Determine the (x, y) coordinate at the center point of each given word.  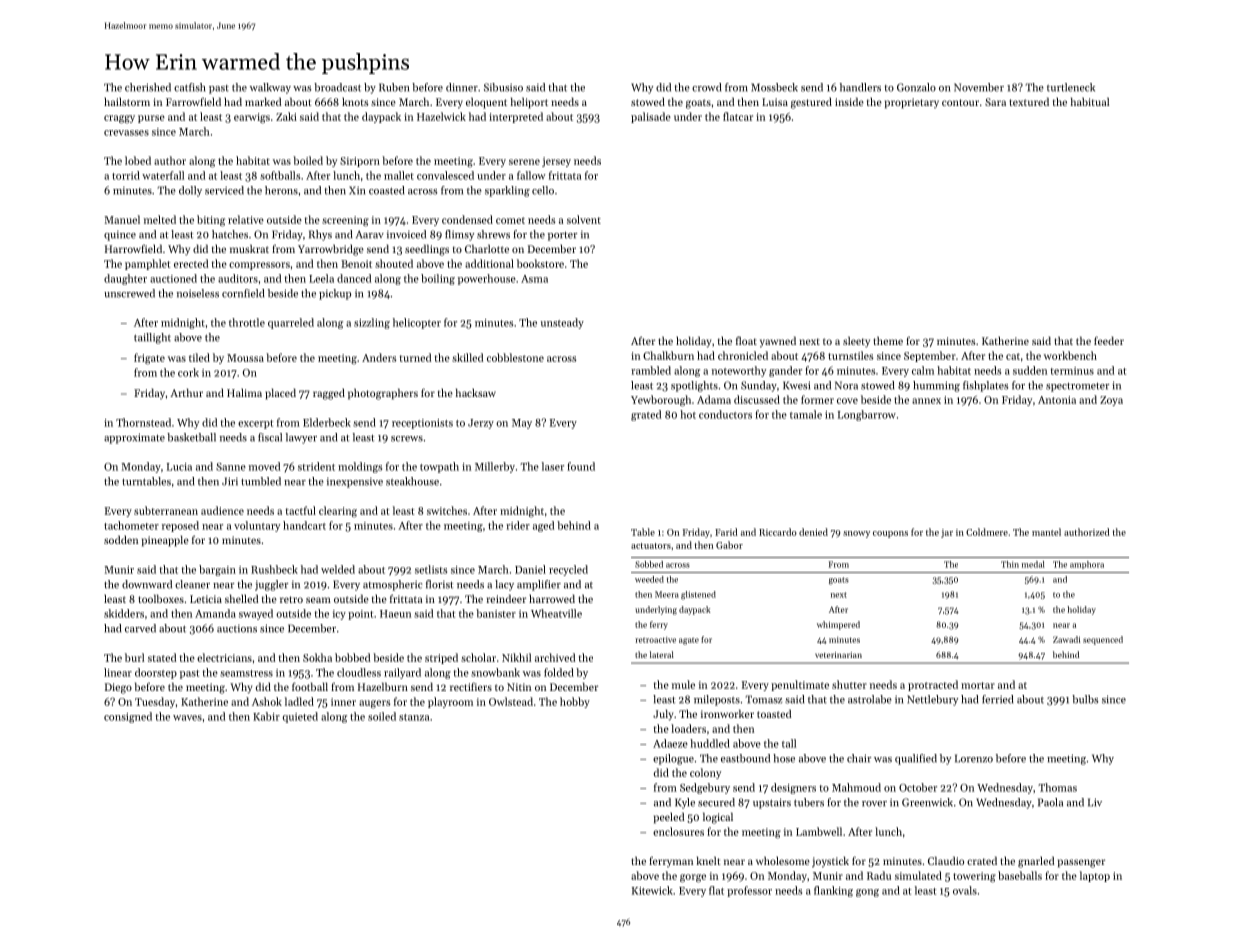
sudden (1030, 370)
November (979, 87)
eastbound (745, 758)
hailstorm (127, 101)
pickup (335, 294)
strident (316, 466)
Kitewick (652, 890)
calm (923, 370)
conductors (725, 414)
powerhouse (487, 279)
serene (524, 162)
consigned (128, 717)
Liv (1095, 802)
